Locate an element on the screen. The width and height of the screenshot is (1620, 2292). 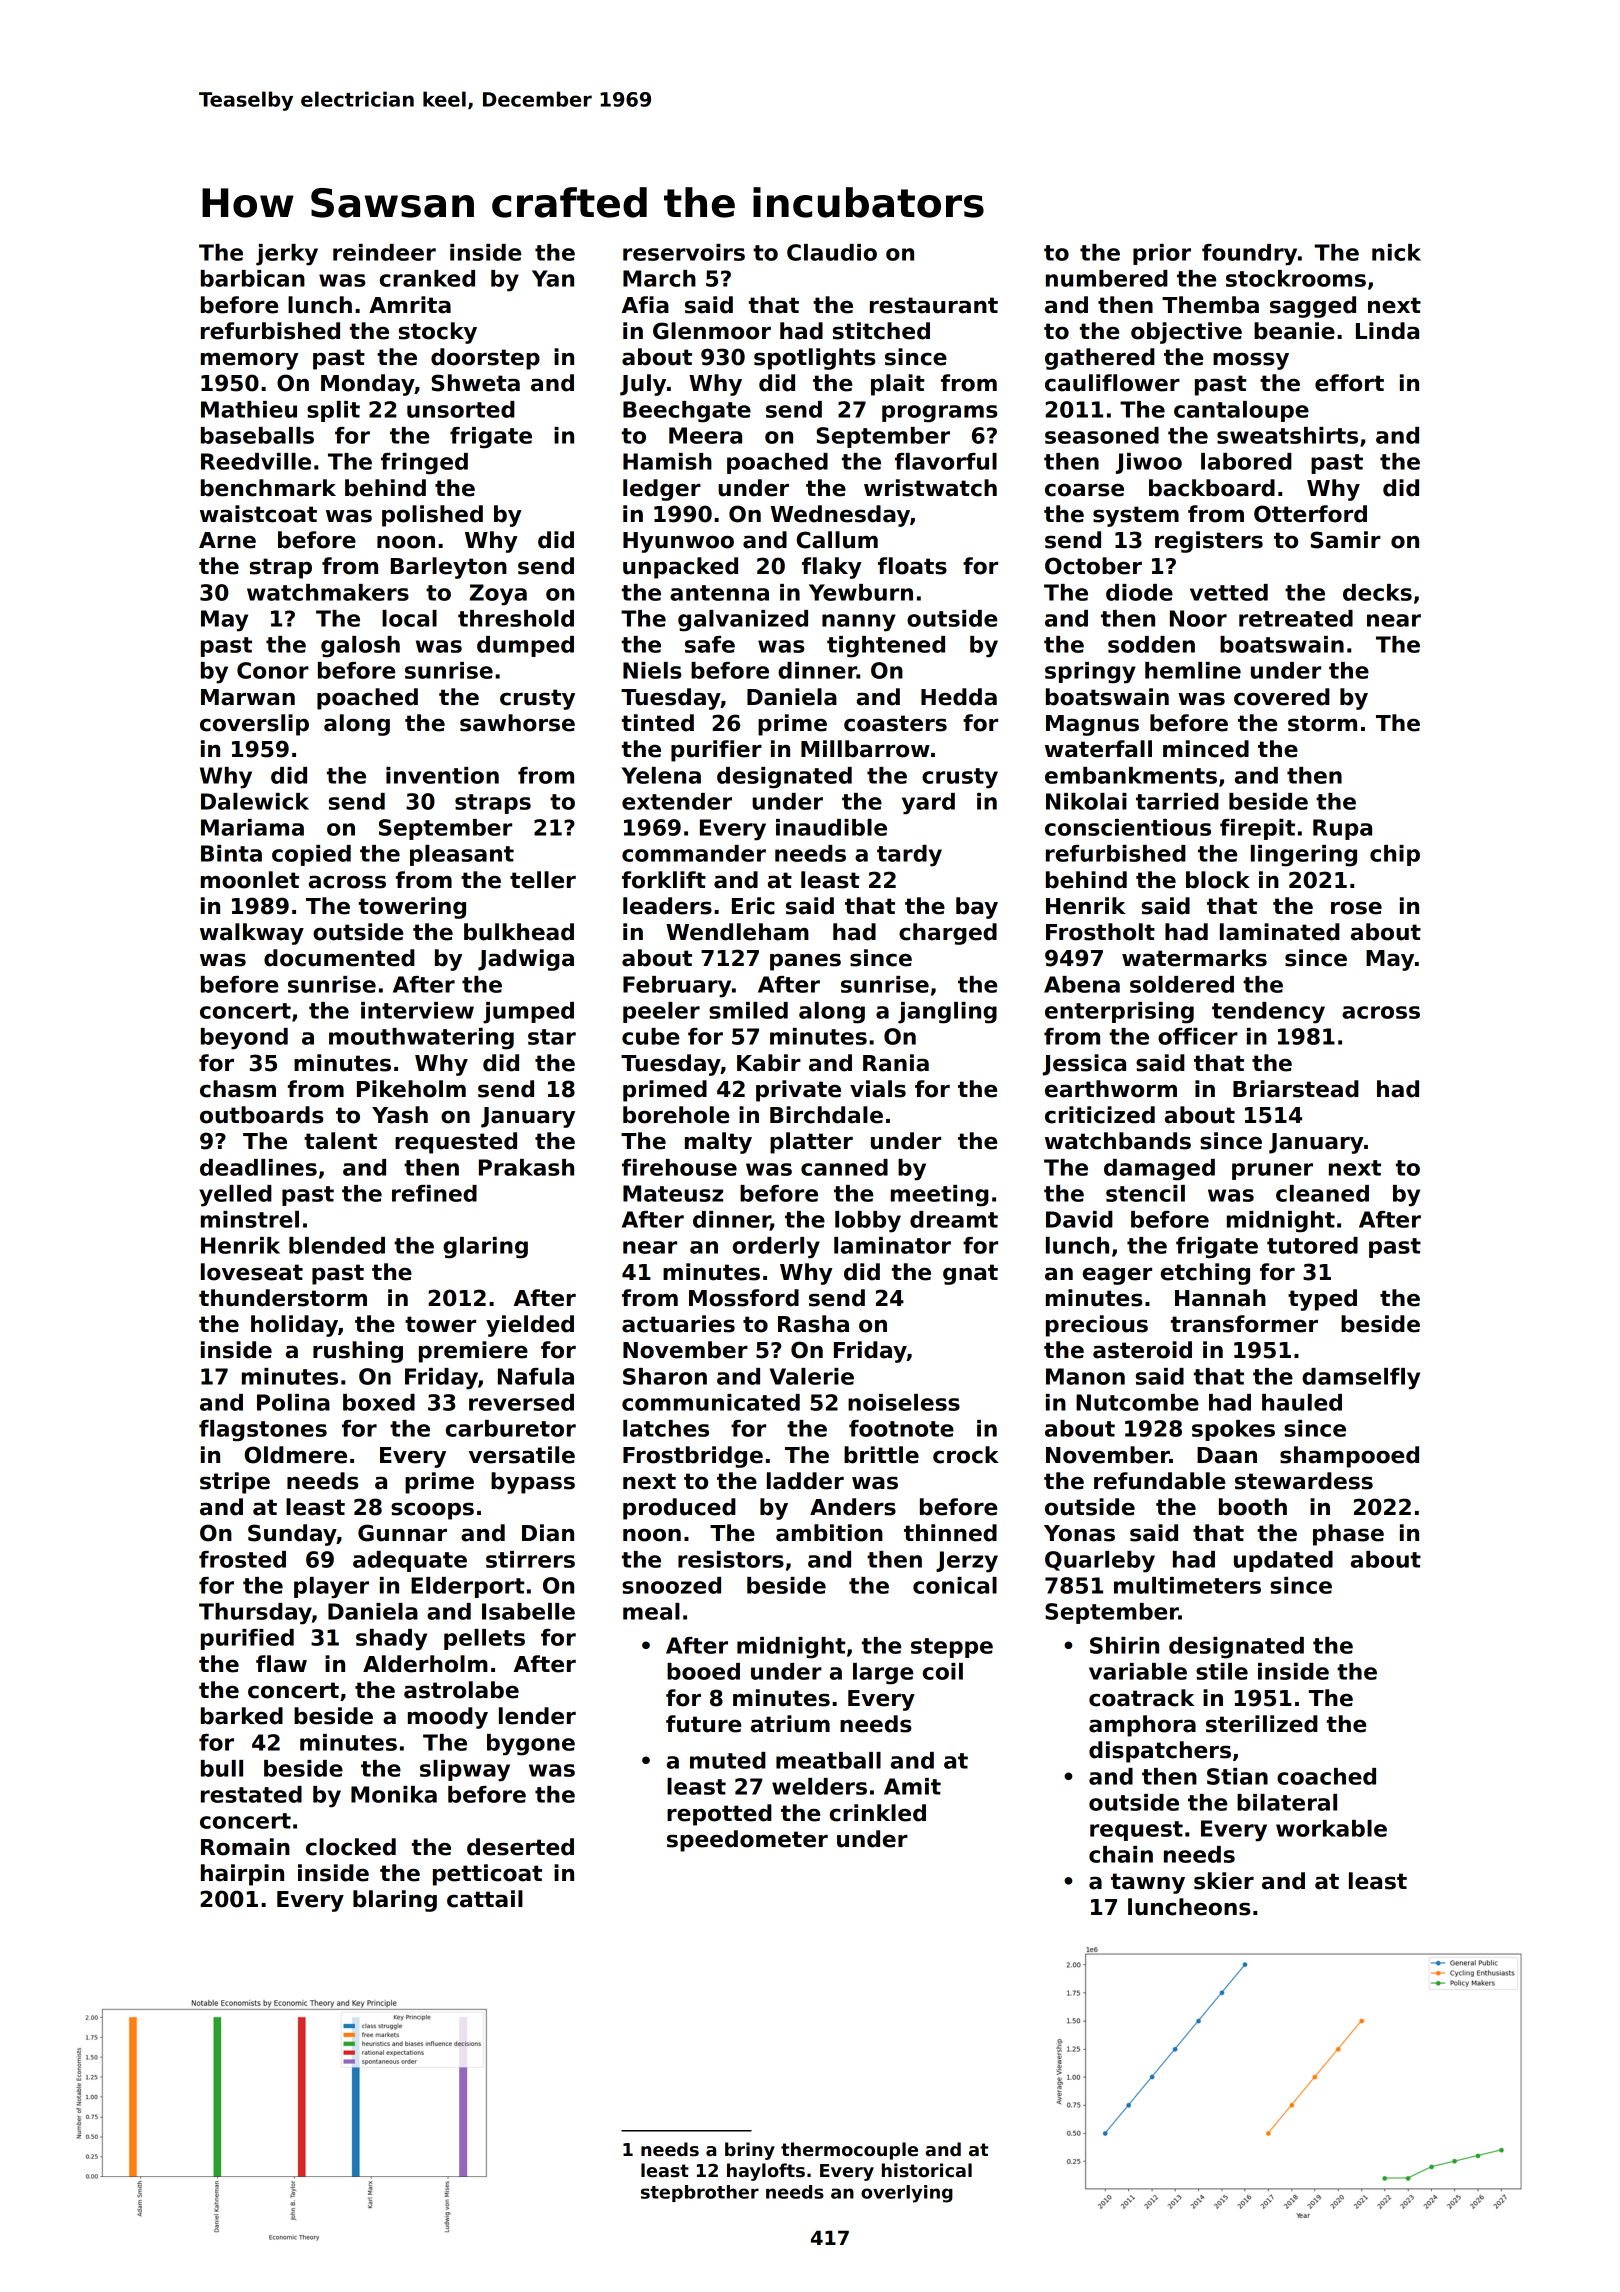
Claudio is located at coordinates (832, 252).
